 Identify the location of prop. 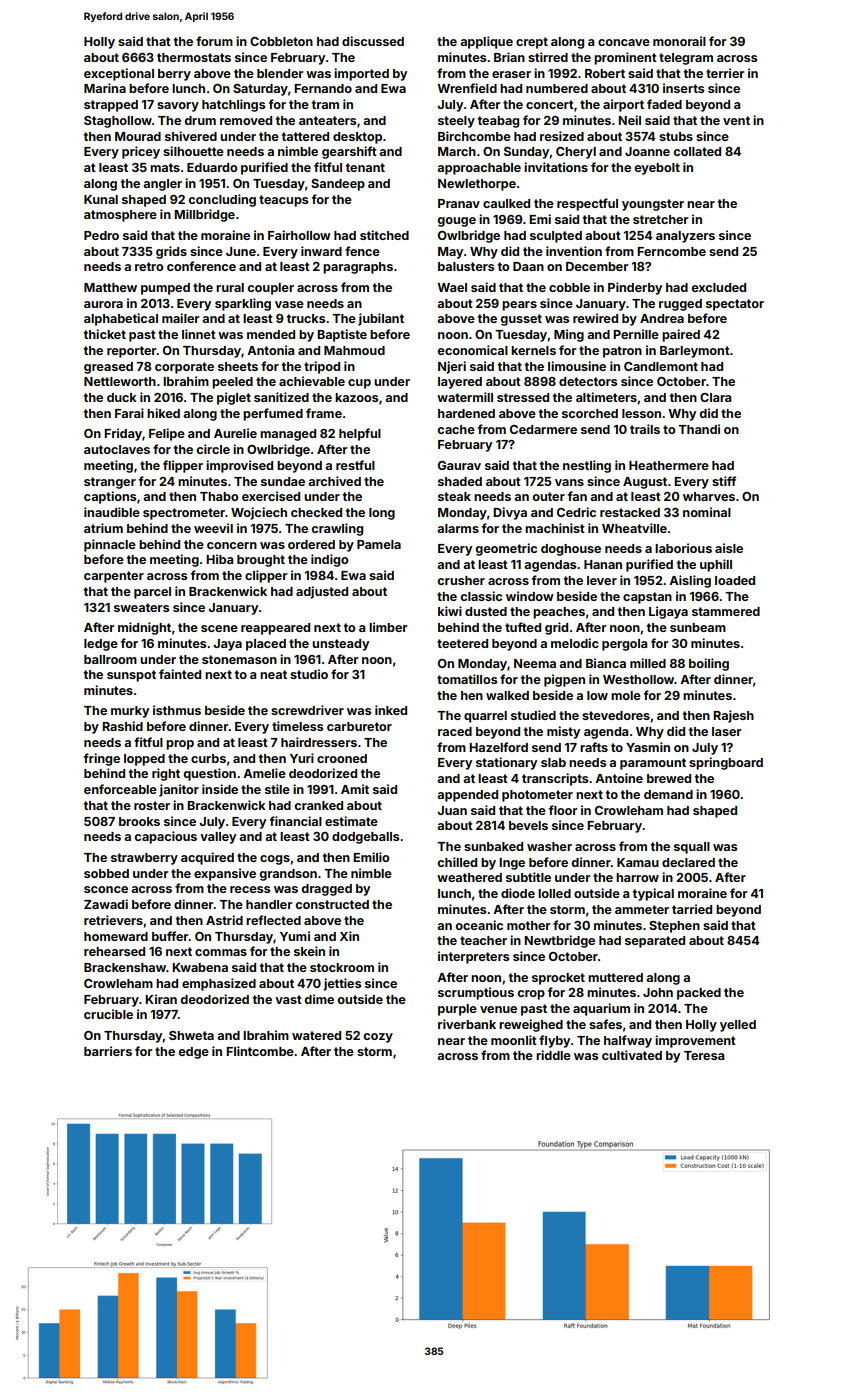
(180, 745).
